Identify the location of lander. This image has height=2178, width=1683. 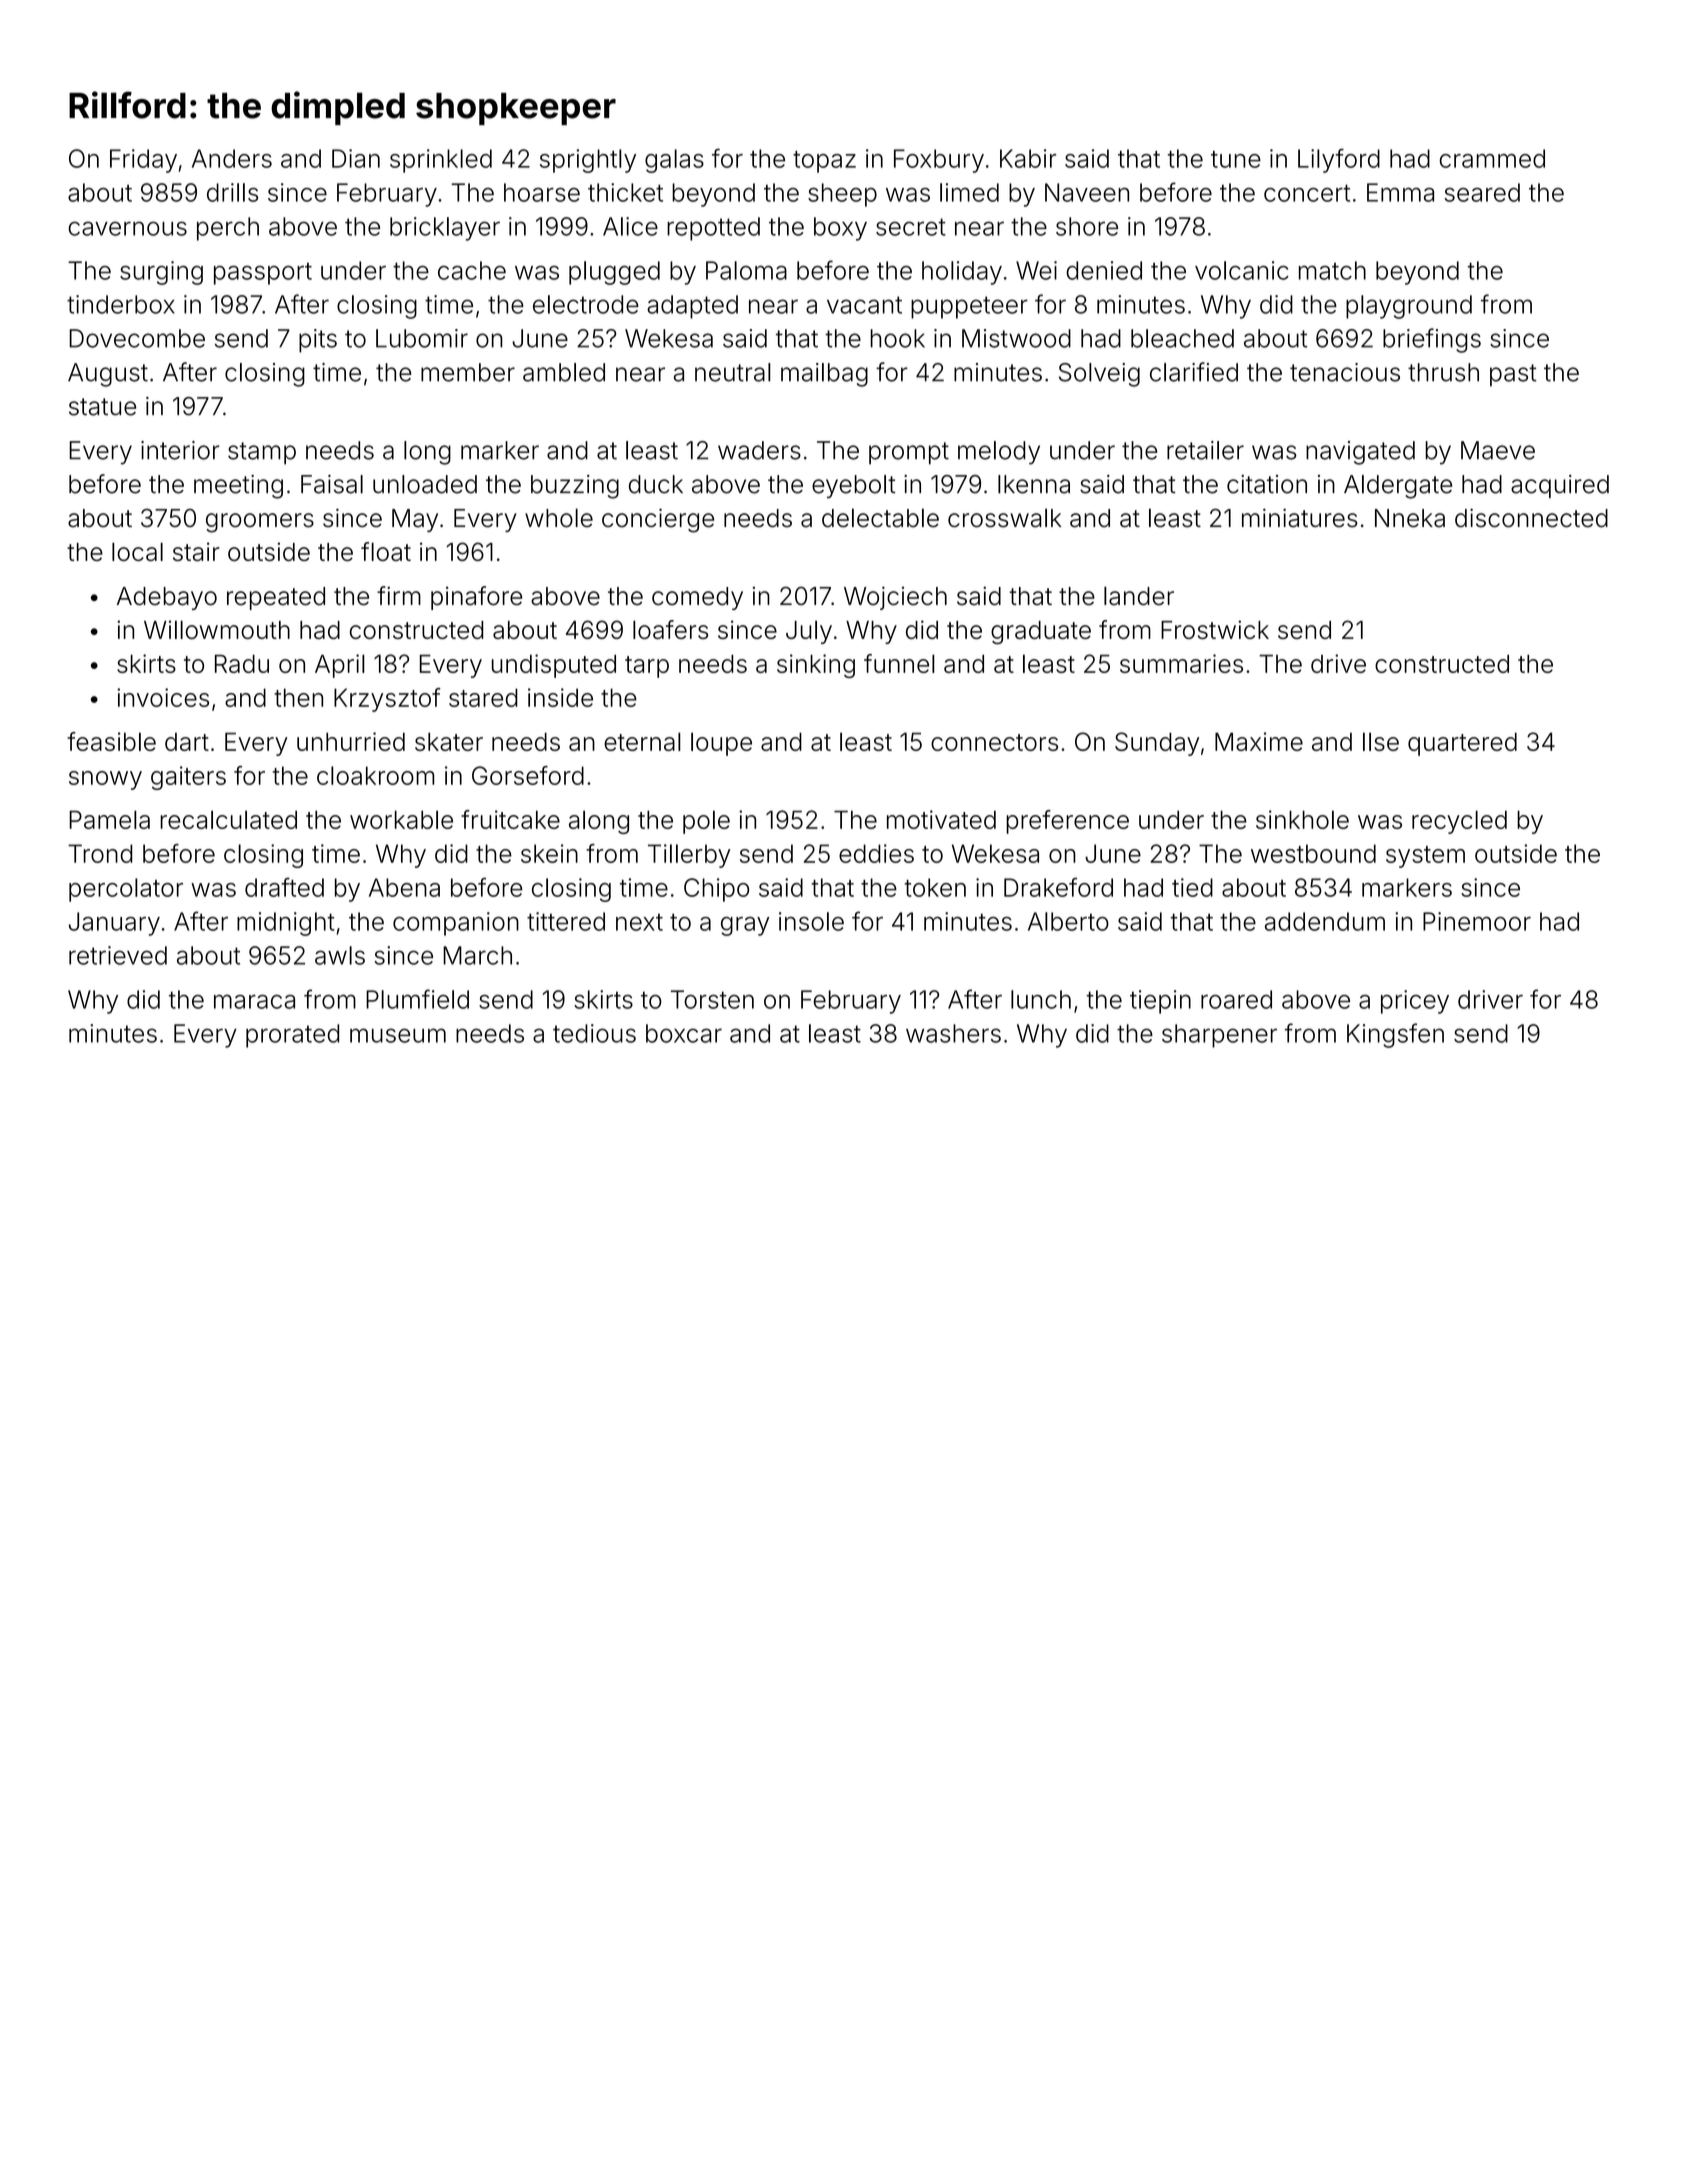
(1139, 596).
